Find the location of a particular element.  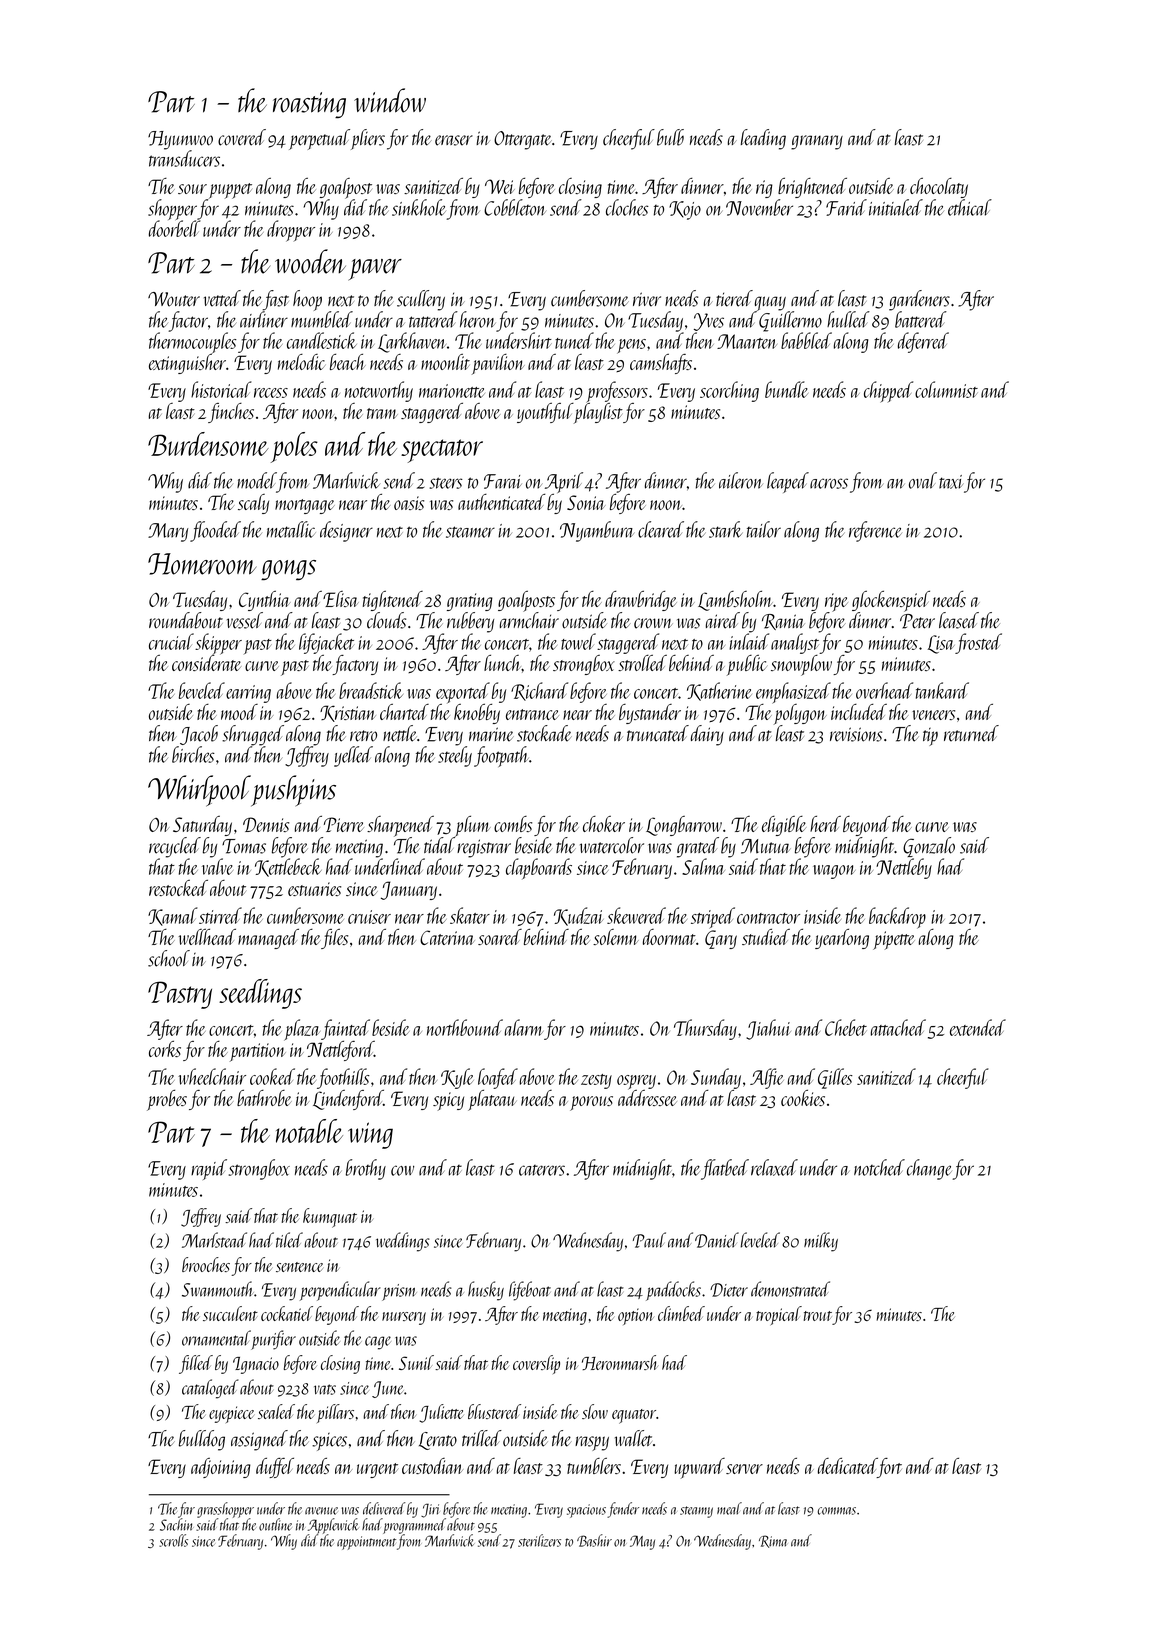

flooded is located at coordinates (215, 531).
